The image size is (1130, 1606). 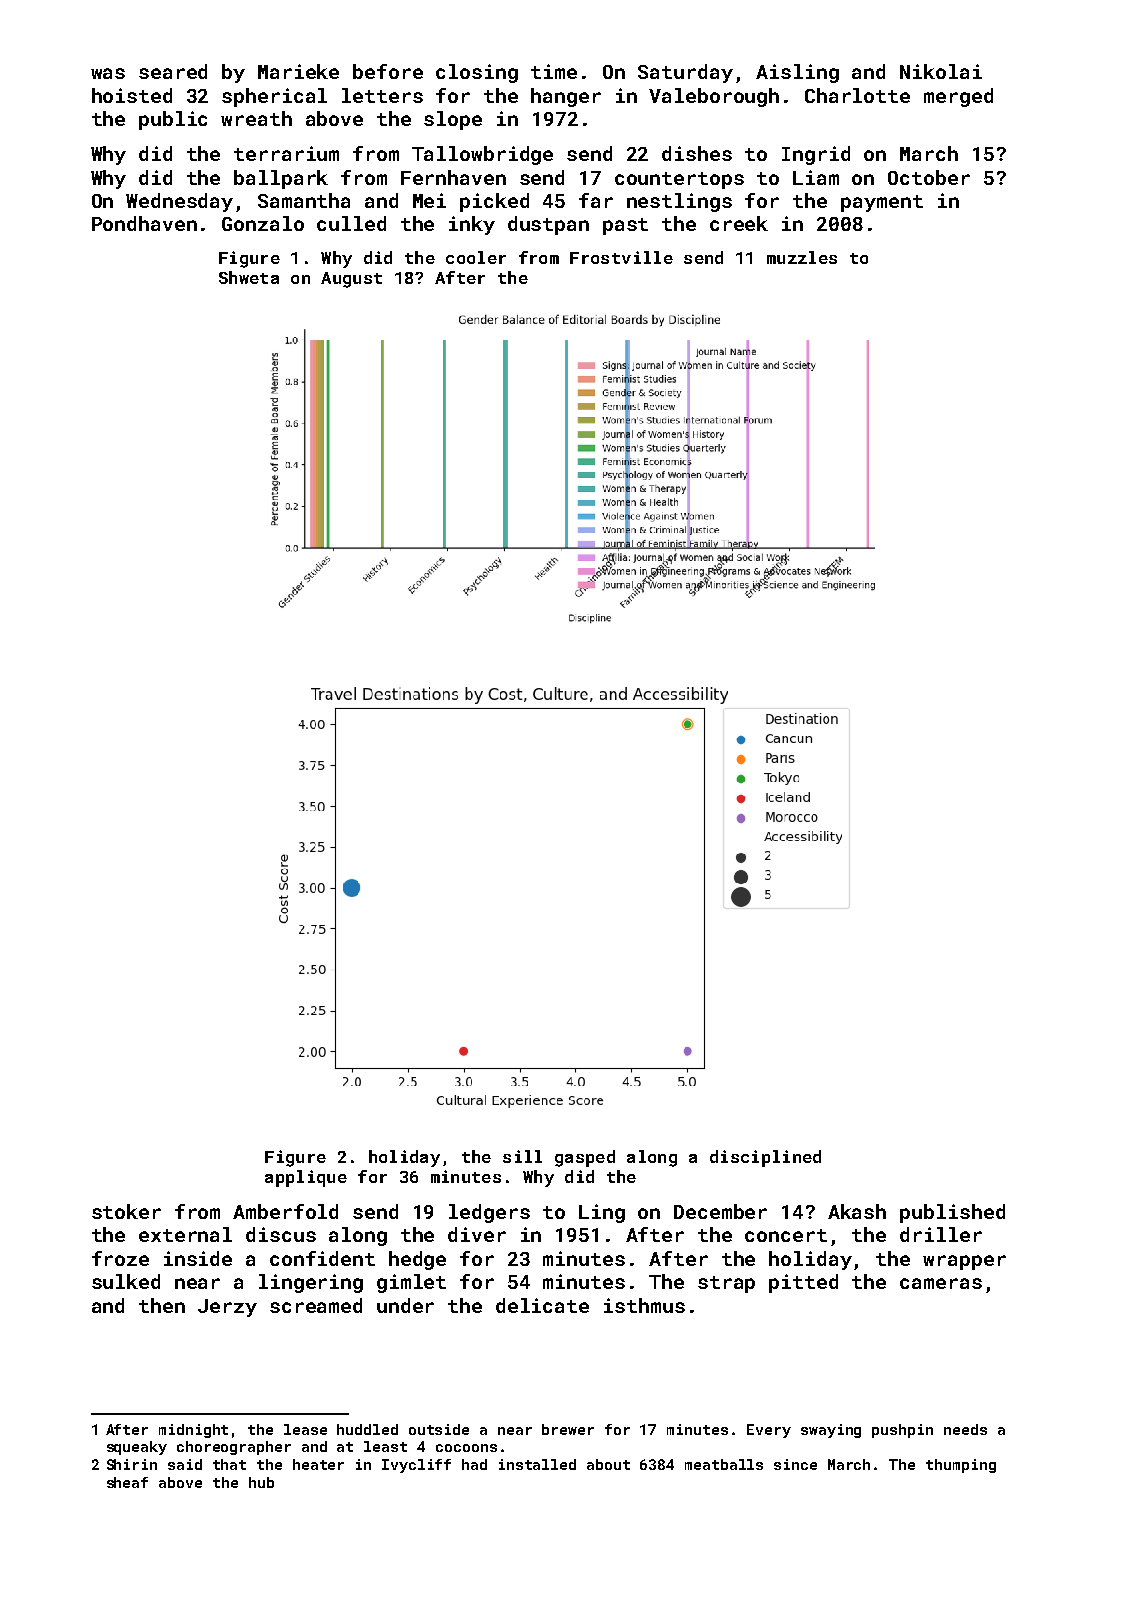 I want to click on Ivycliff, so click(x=416, y=1466).
